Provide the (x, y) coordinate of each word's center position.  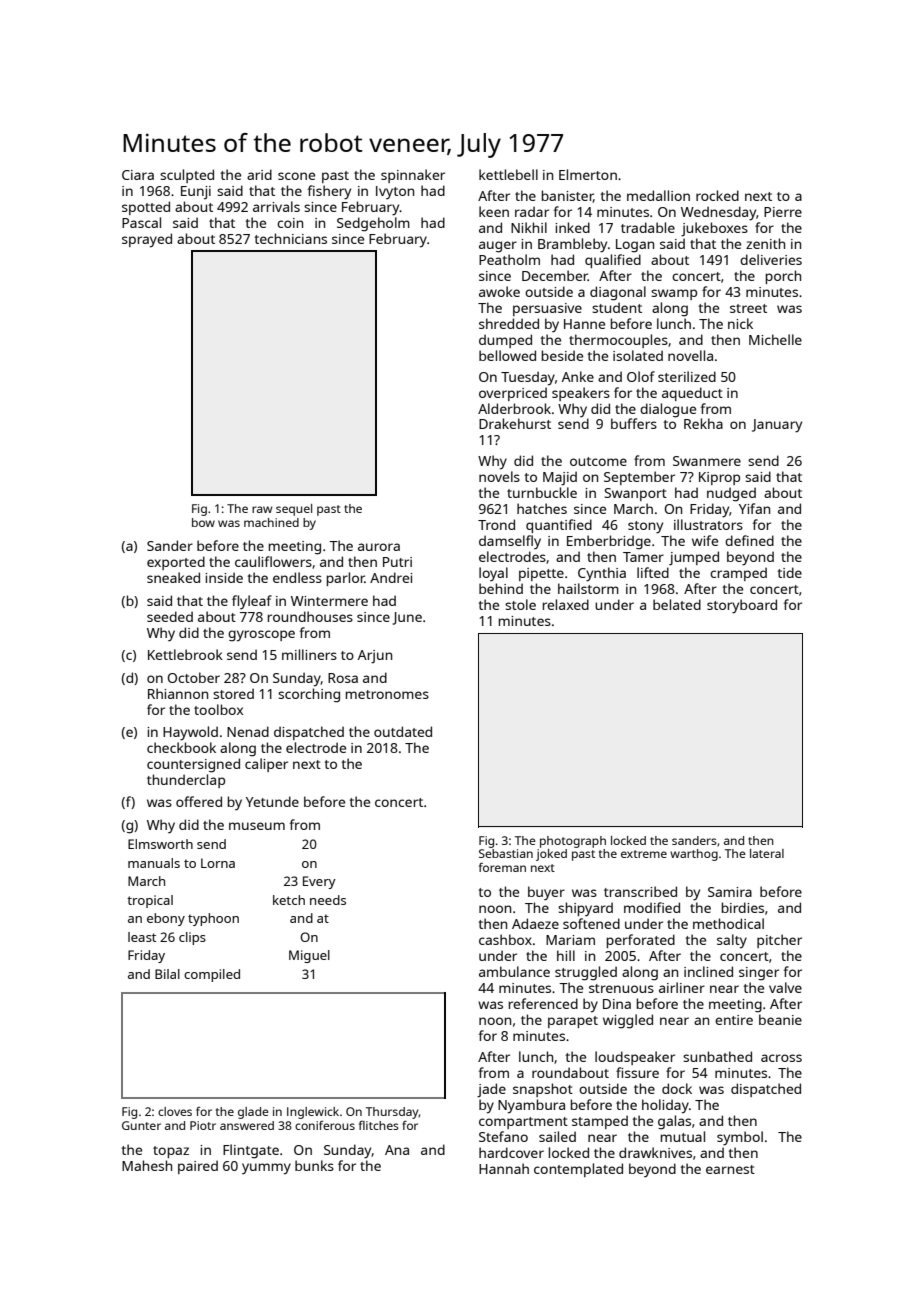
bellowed (507, 355)
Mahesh (147, 1165)
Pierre (783, 212)
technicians (291, 238)
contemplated (578, 1170)
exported (176, 563)
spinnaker (413, 176)
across (781, 1058)
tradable (648, 227)
